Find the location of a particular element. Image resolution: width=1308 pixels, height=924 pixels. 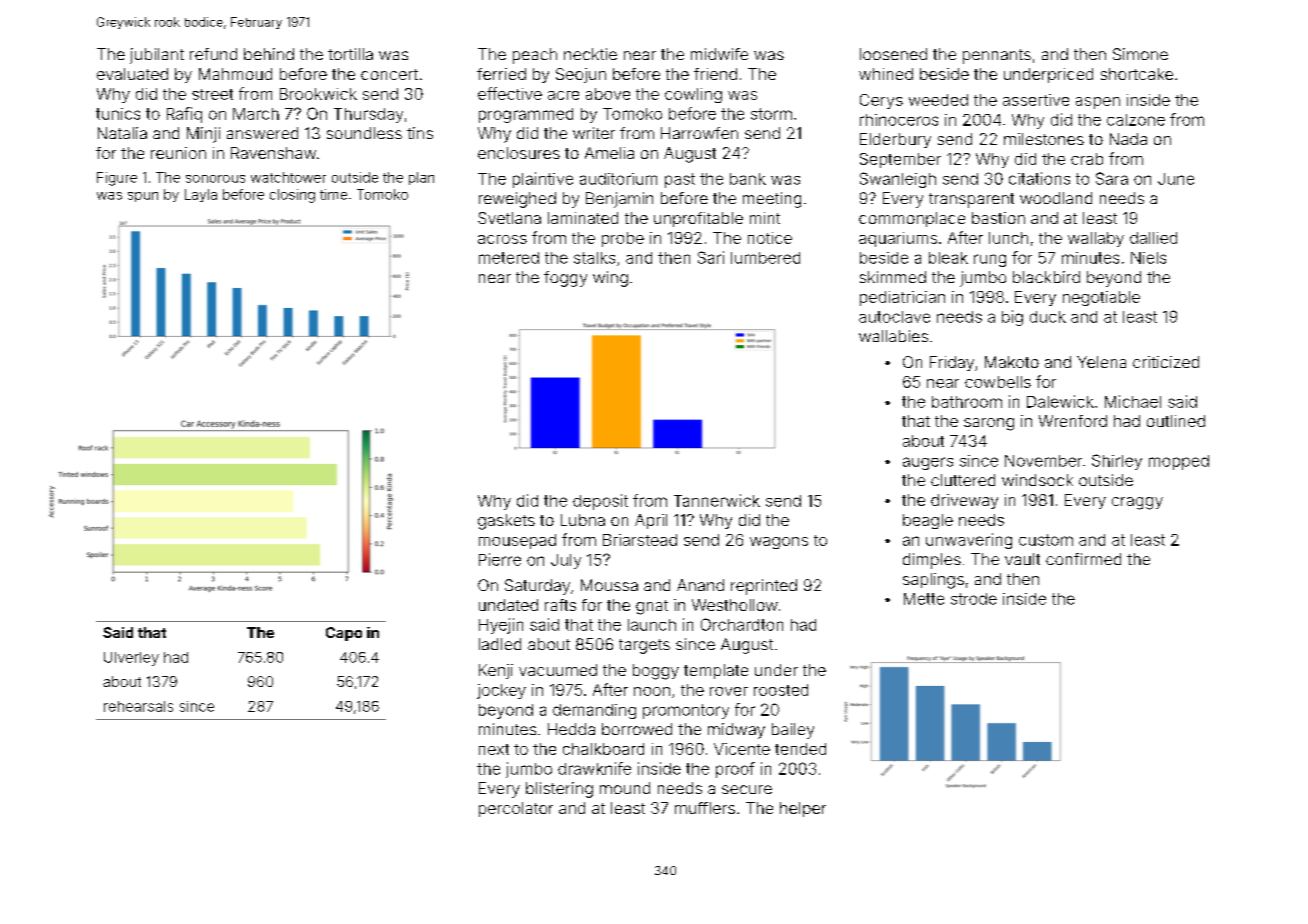

Capo is located at coordinates (344, 634).
